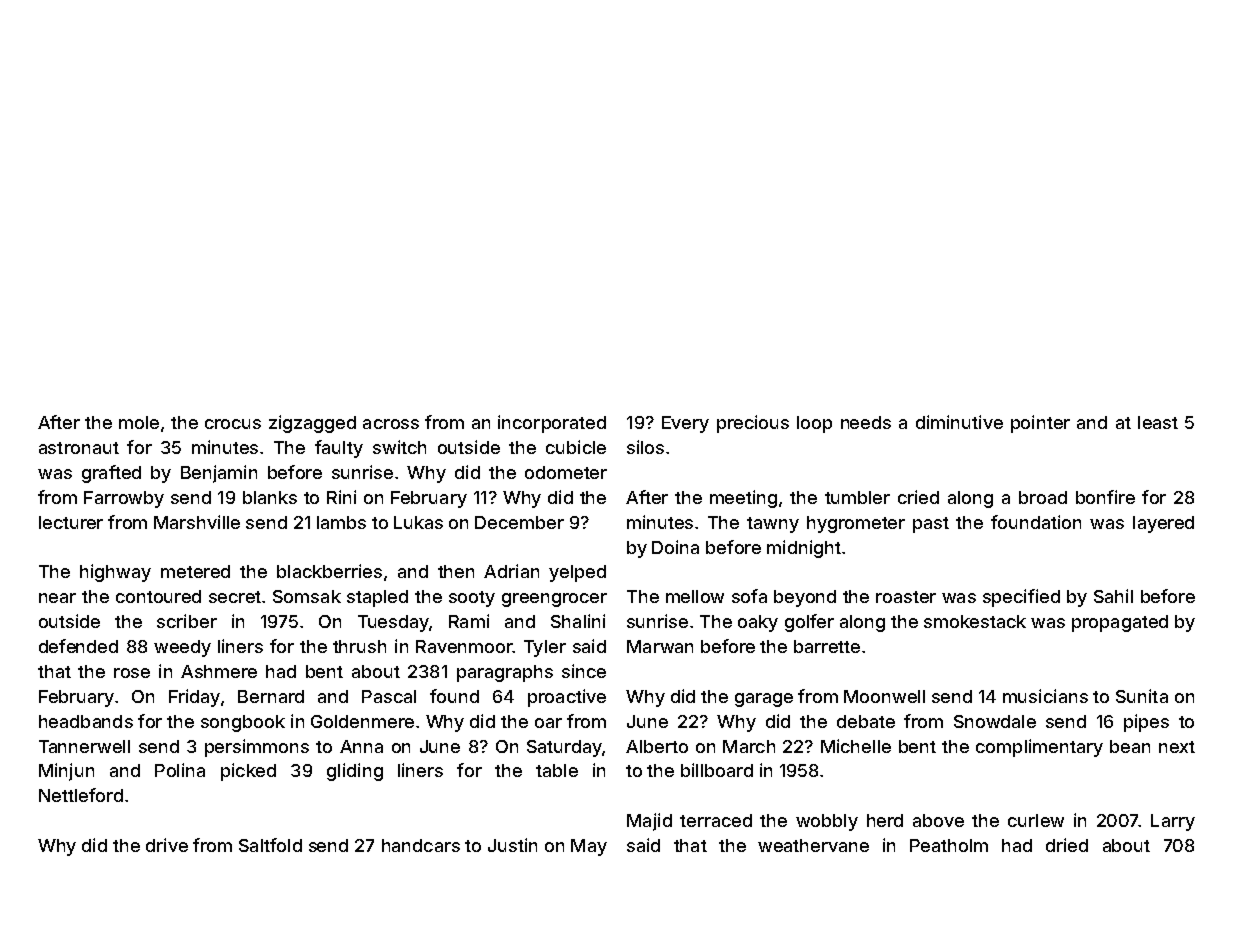 Image resolution: width=1233 pixels, height=952 pixels. What do you see at coordinates (685, 424) in the document?
I see `Every` at bounding box center [685, 424].
